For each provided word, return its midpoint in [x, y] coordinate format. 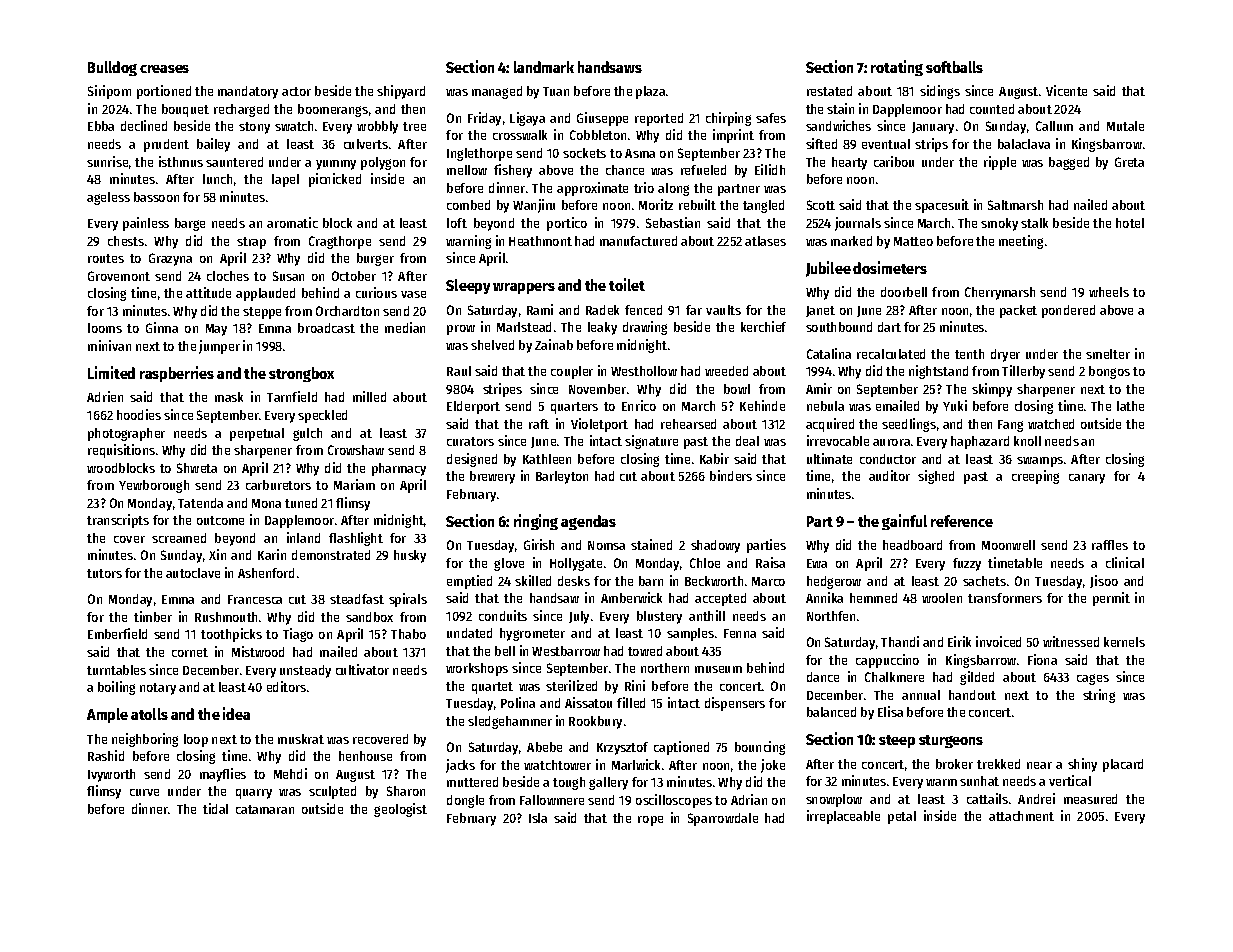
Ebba [101, 126]
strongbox [301, 374]
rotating [897, 68]
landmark [544, 67]
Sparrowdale [723, 819]
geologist [400, 810]
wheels [1109, 292]
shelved [492, 345]
